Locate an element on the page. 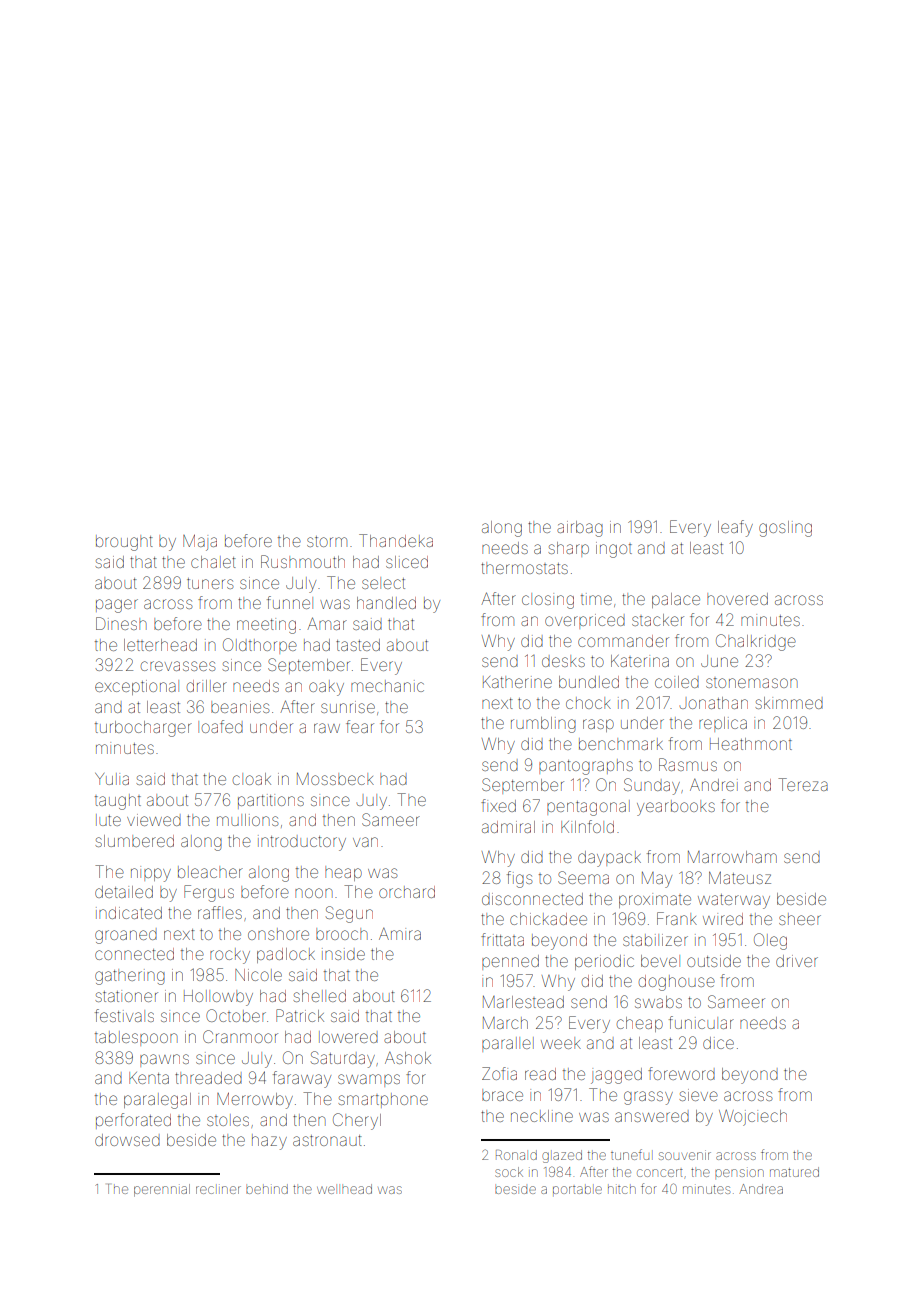 Image resolution: width=924 pixels, height=1311 pixels. daypack is located at coordinates (609, 859).
